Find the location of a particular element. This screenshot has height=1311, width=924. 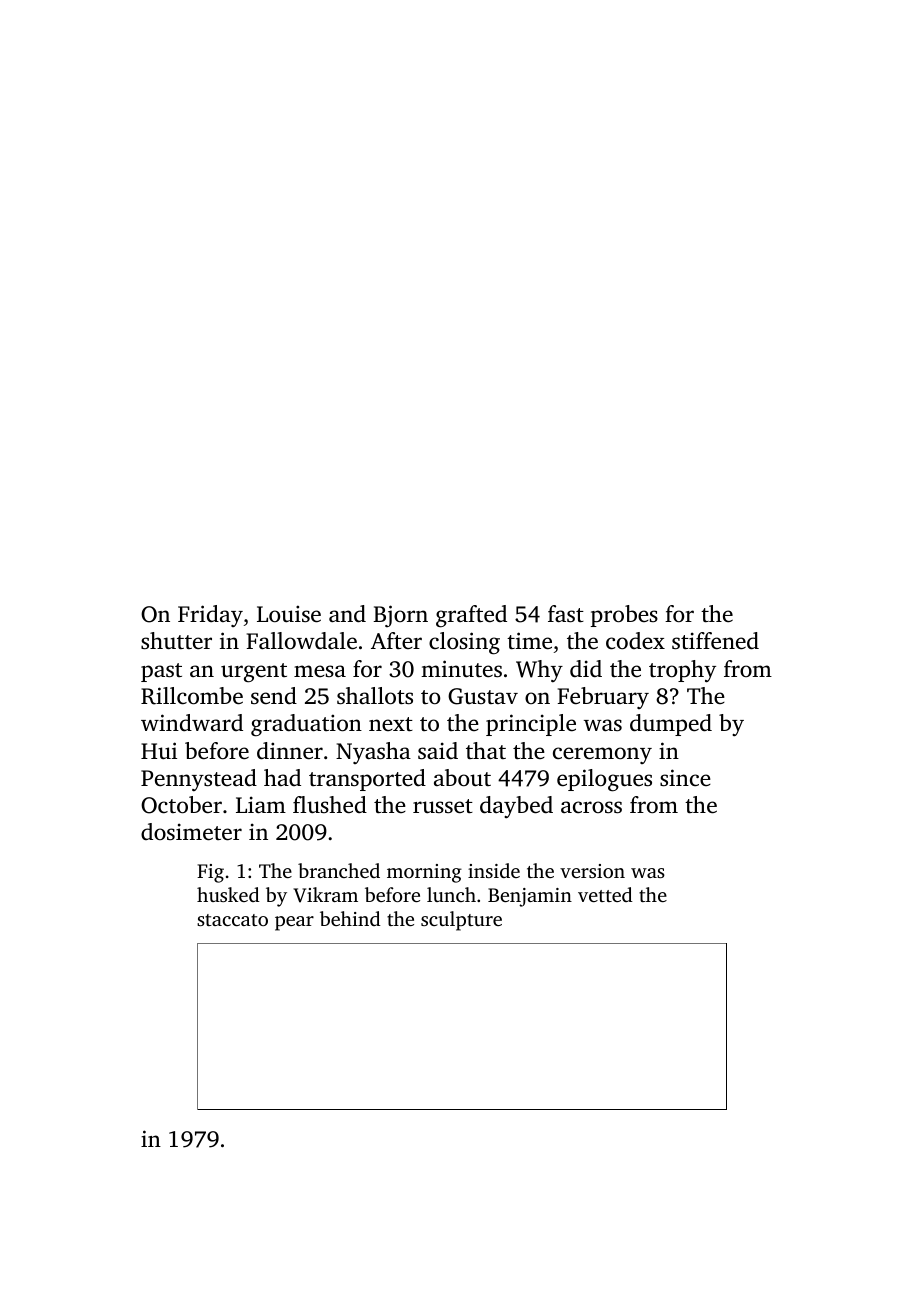

pear is located at coordinates (294, 923).
